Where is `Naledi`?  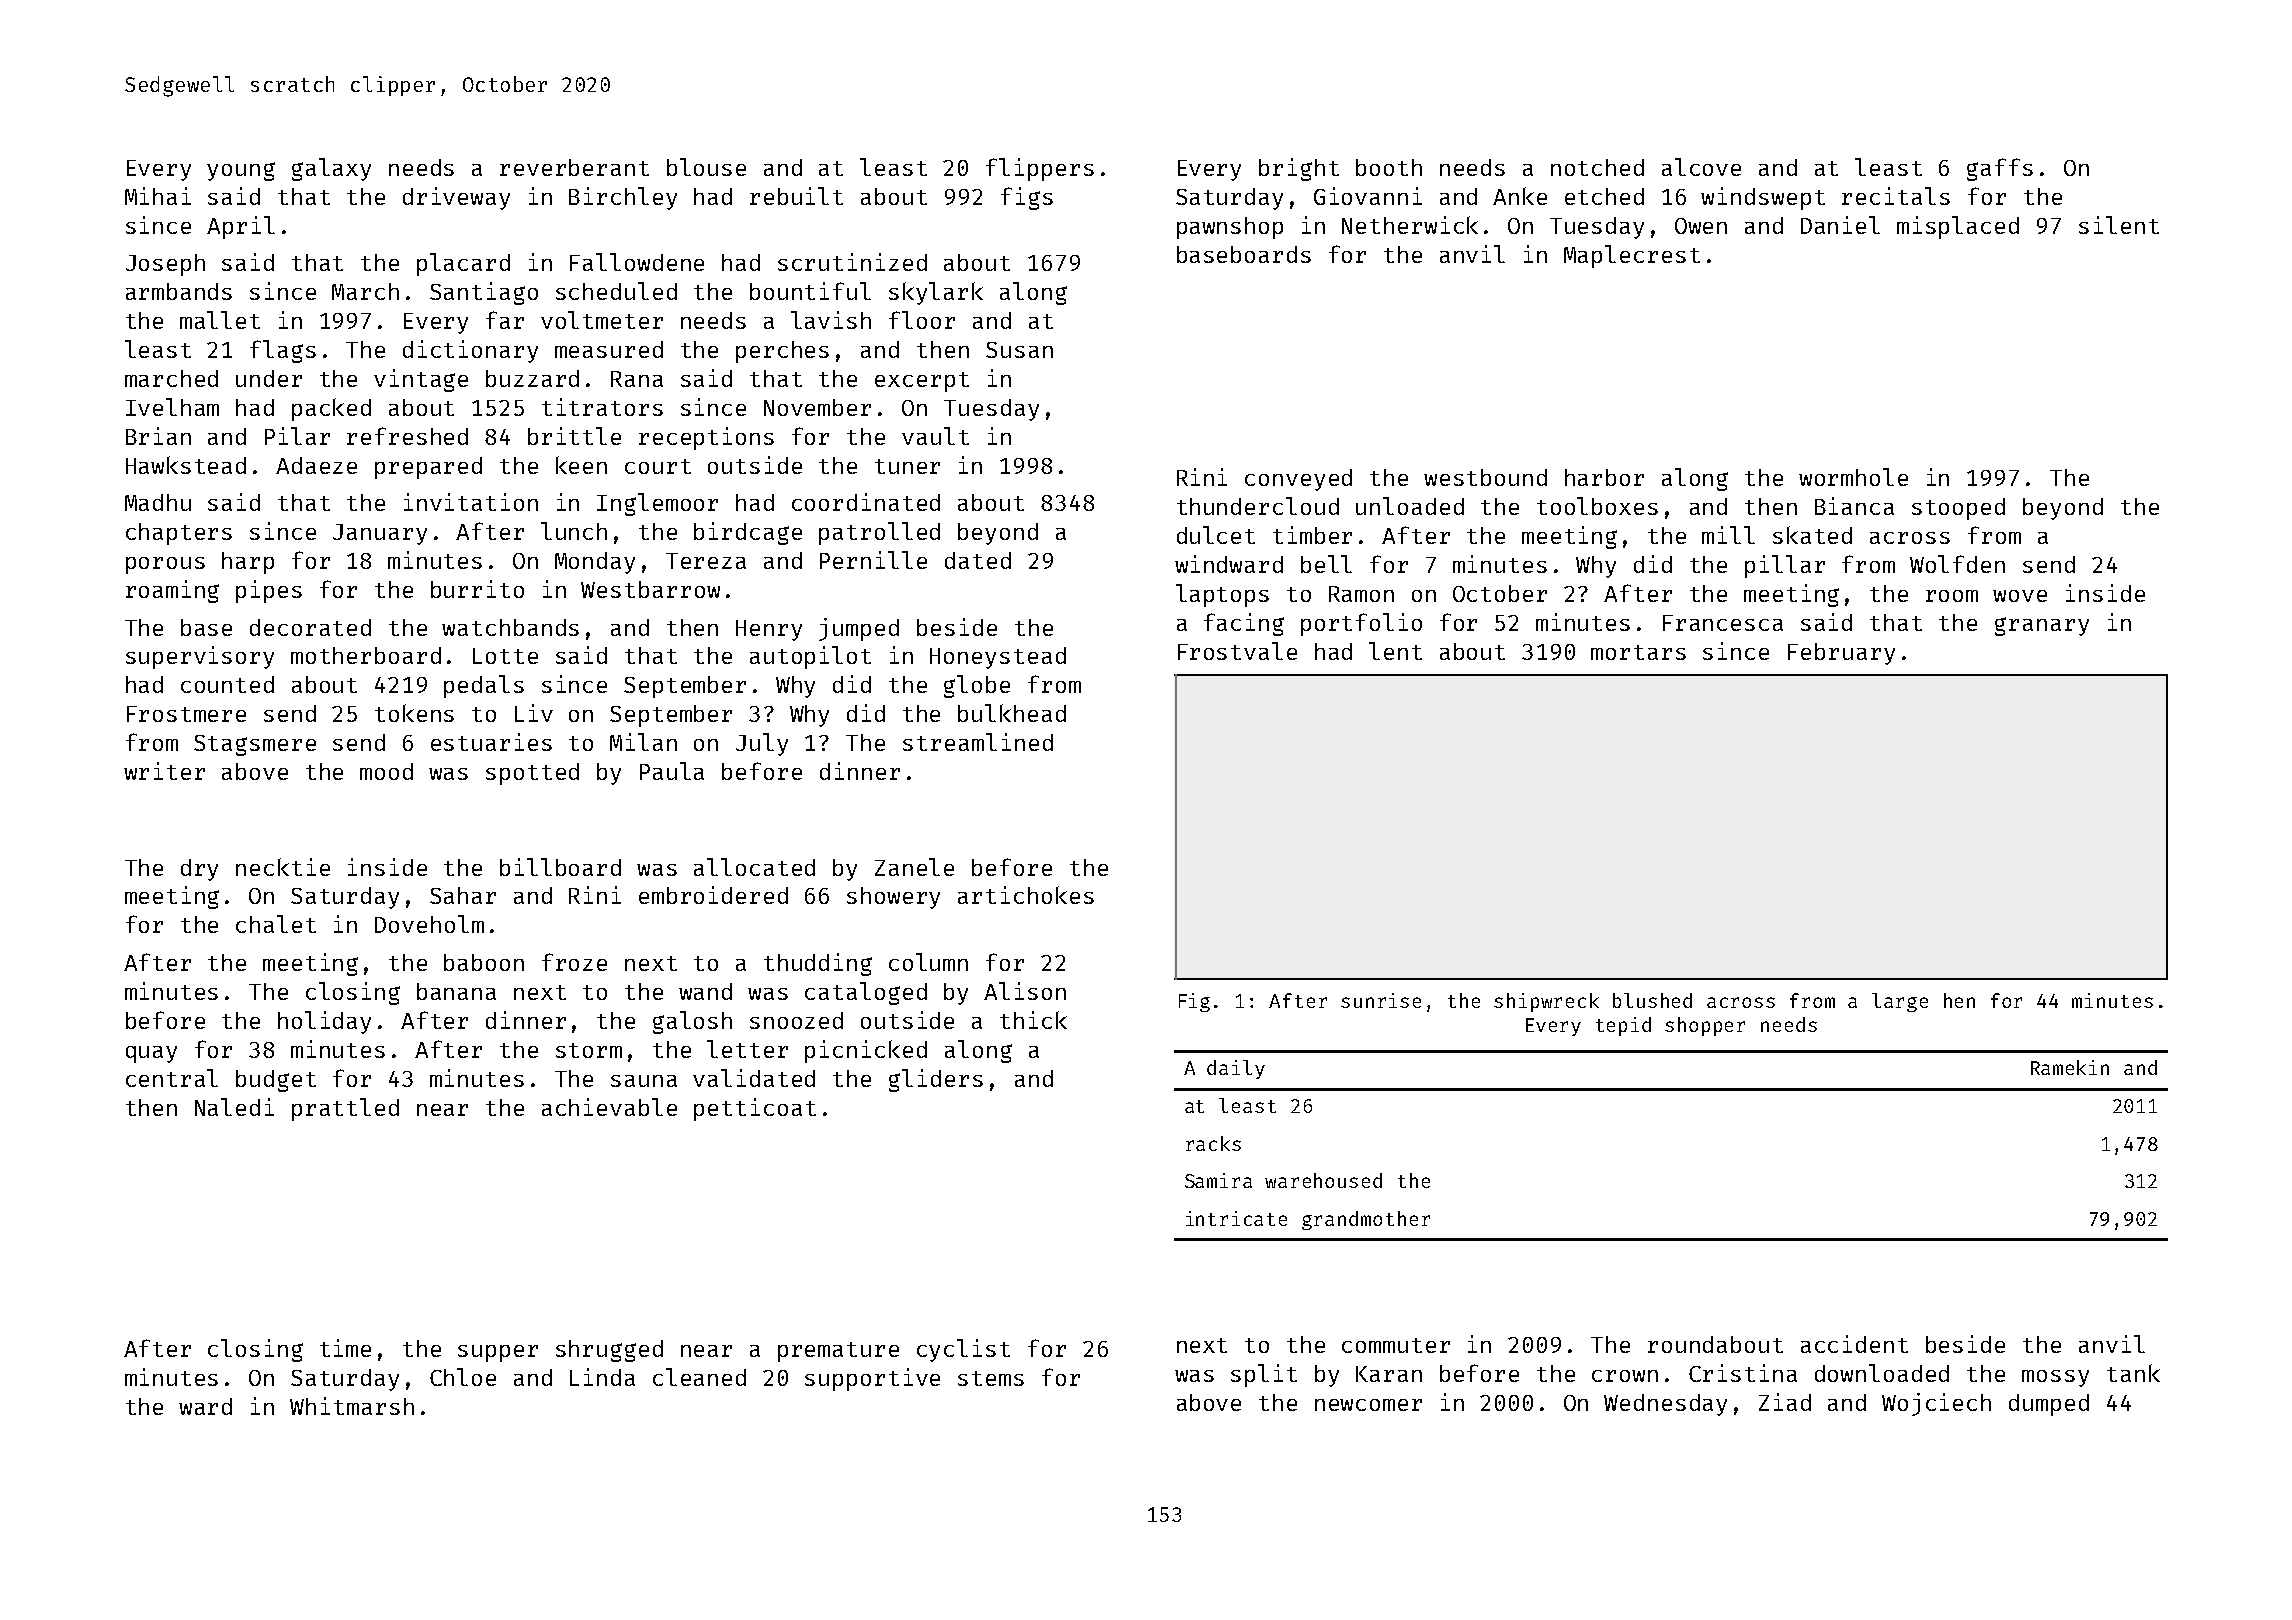
Naledi is located at coordinates (234, 1107).
